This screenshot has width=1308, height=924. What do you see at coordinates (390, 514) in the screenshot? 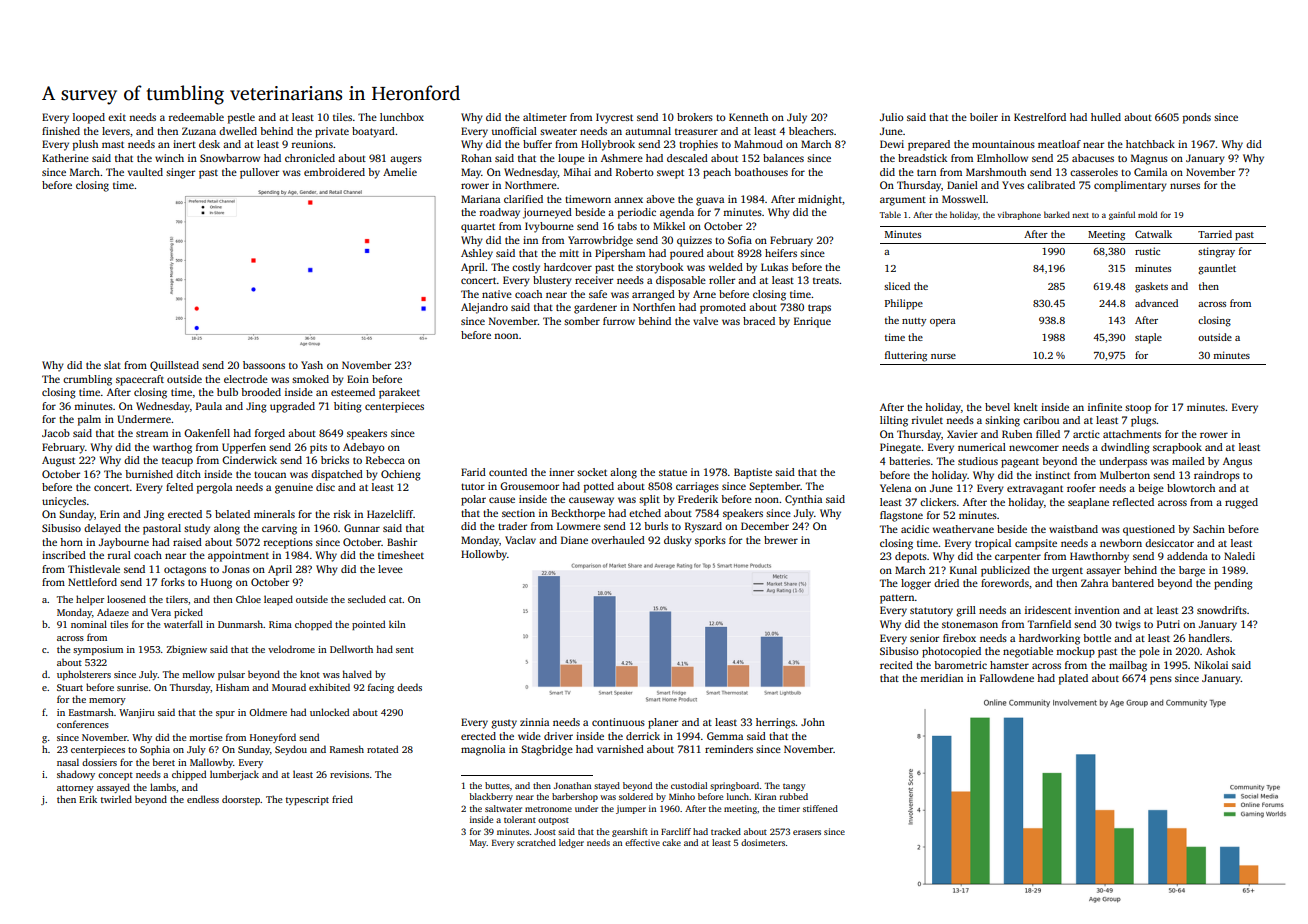
I see `Hazelcliff` at bounding box center [390, 514].
